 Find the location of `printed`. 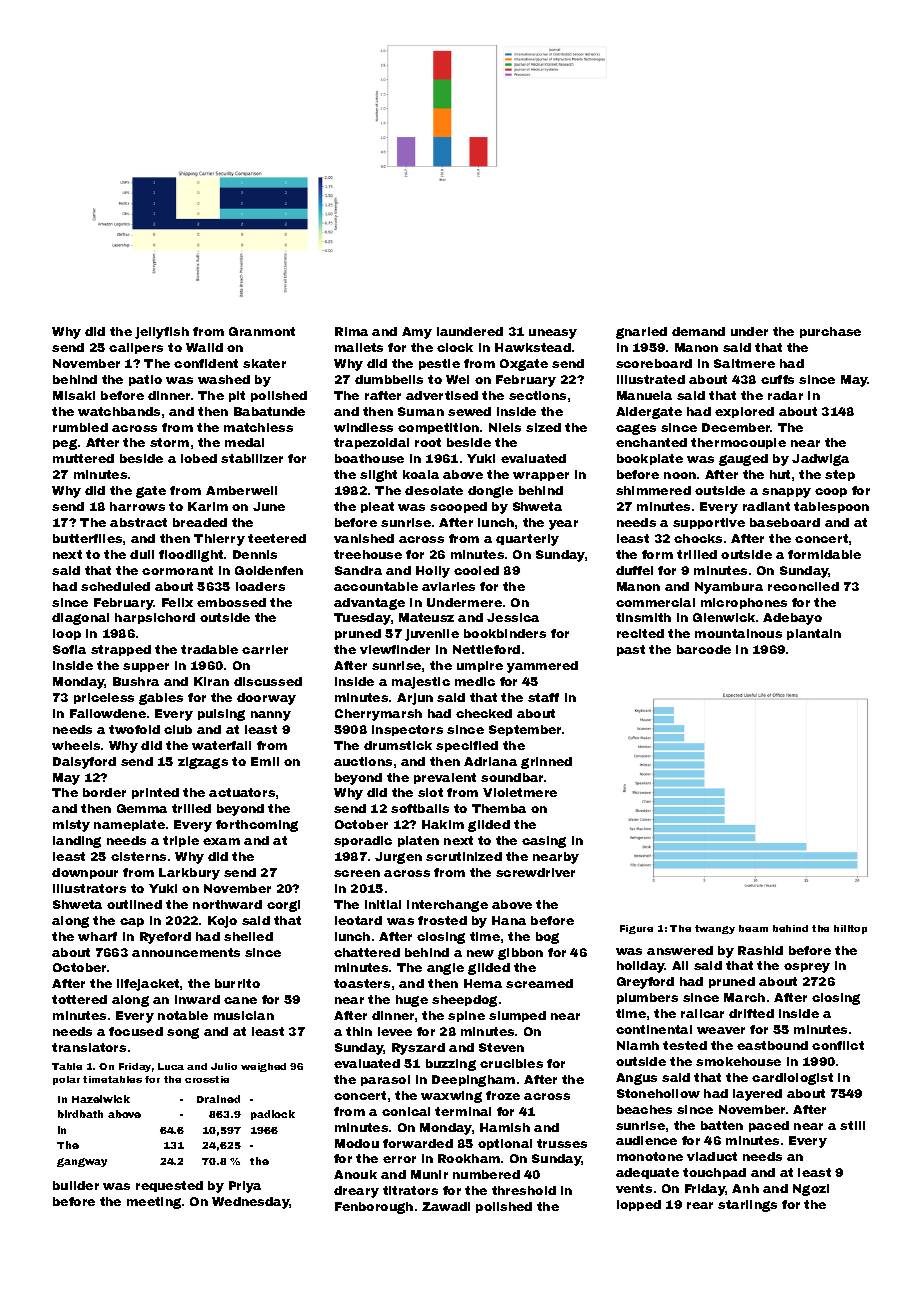

printed is located at coordinates (155, 793).
